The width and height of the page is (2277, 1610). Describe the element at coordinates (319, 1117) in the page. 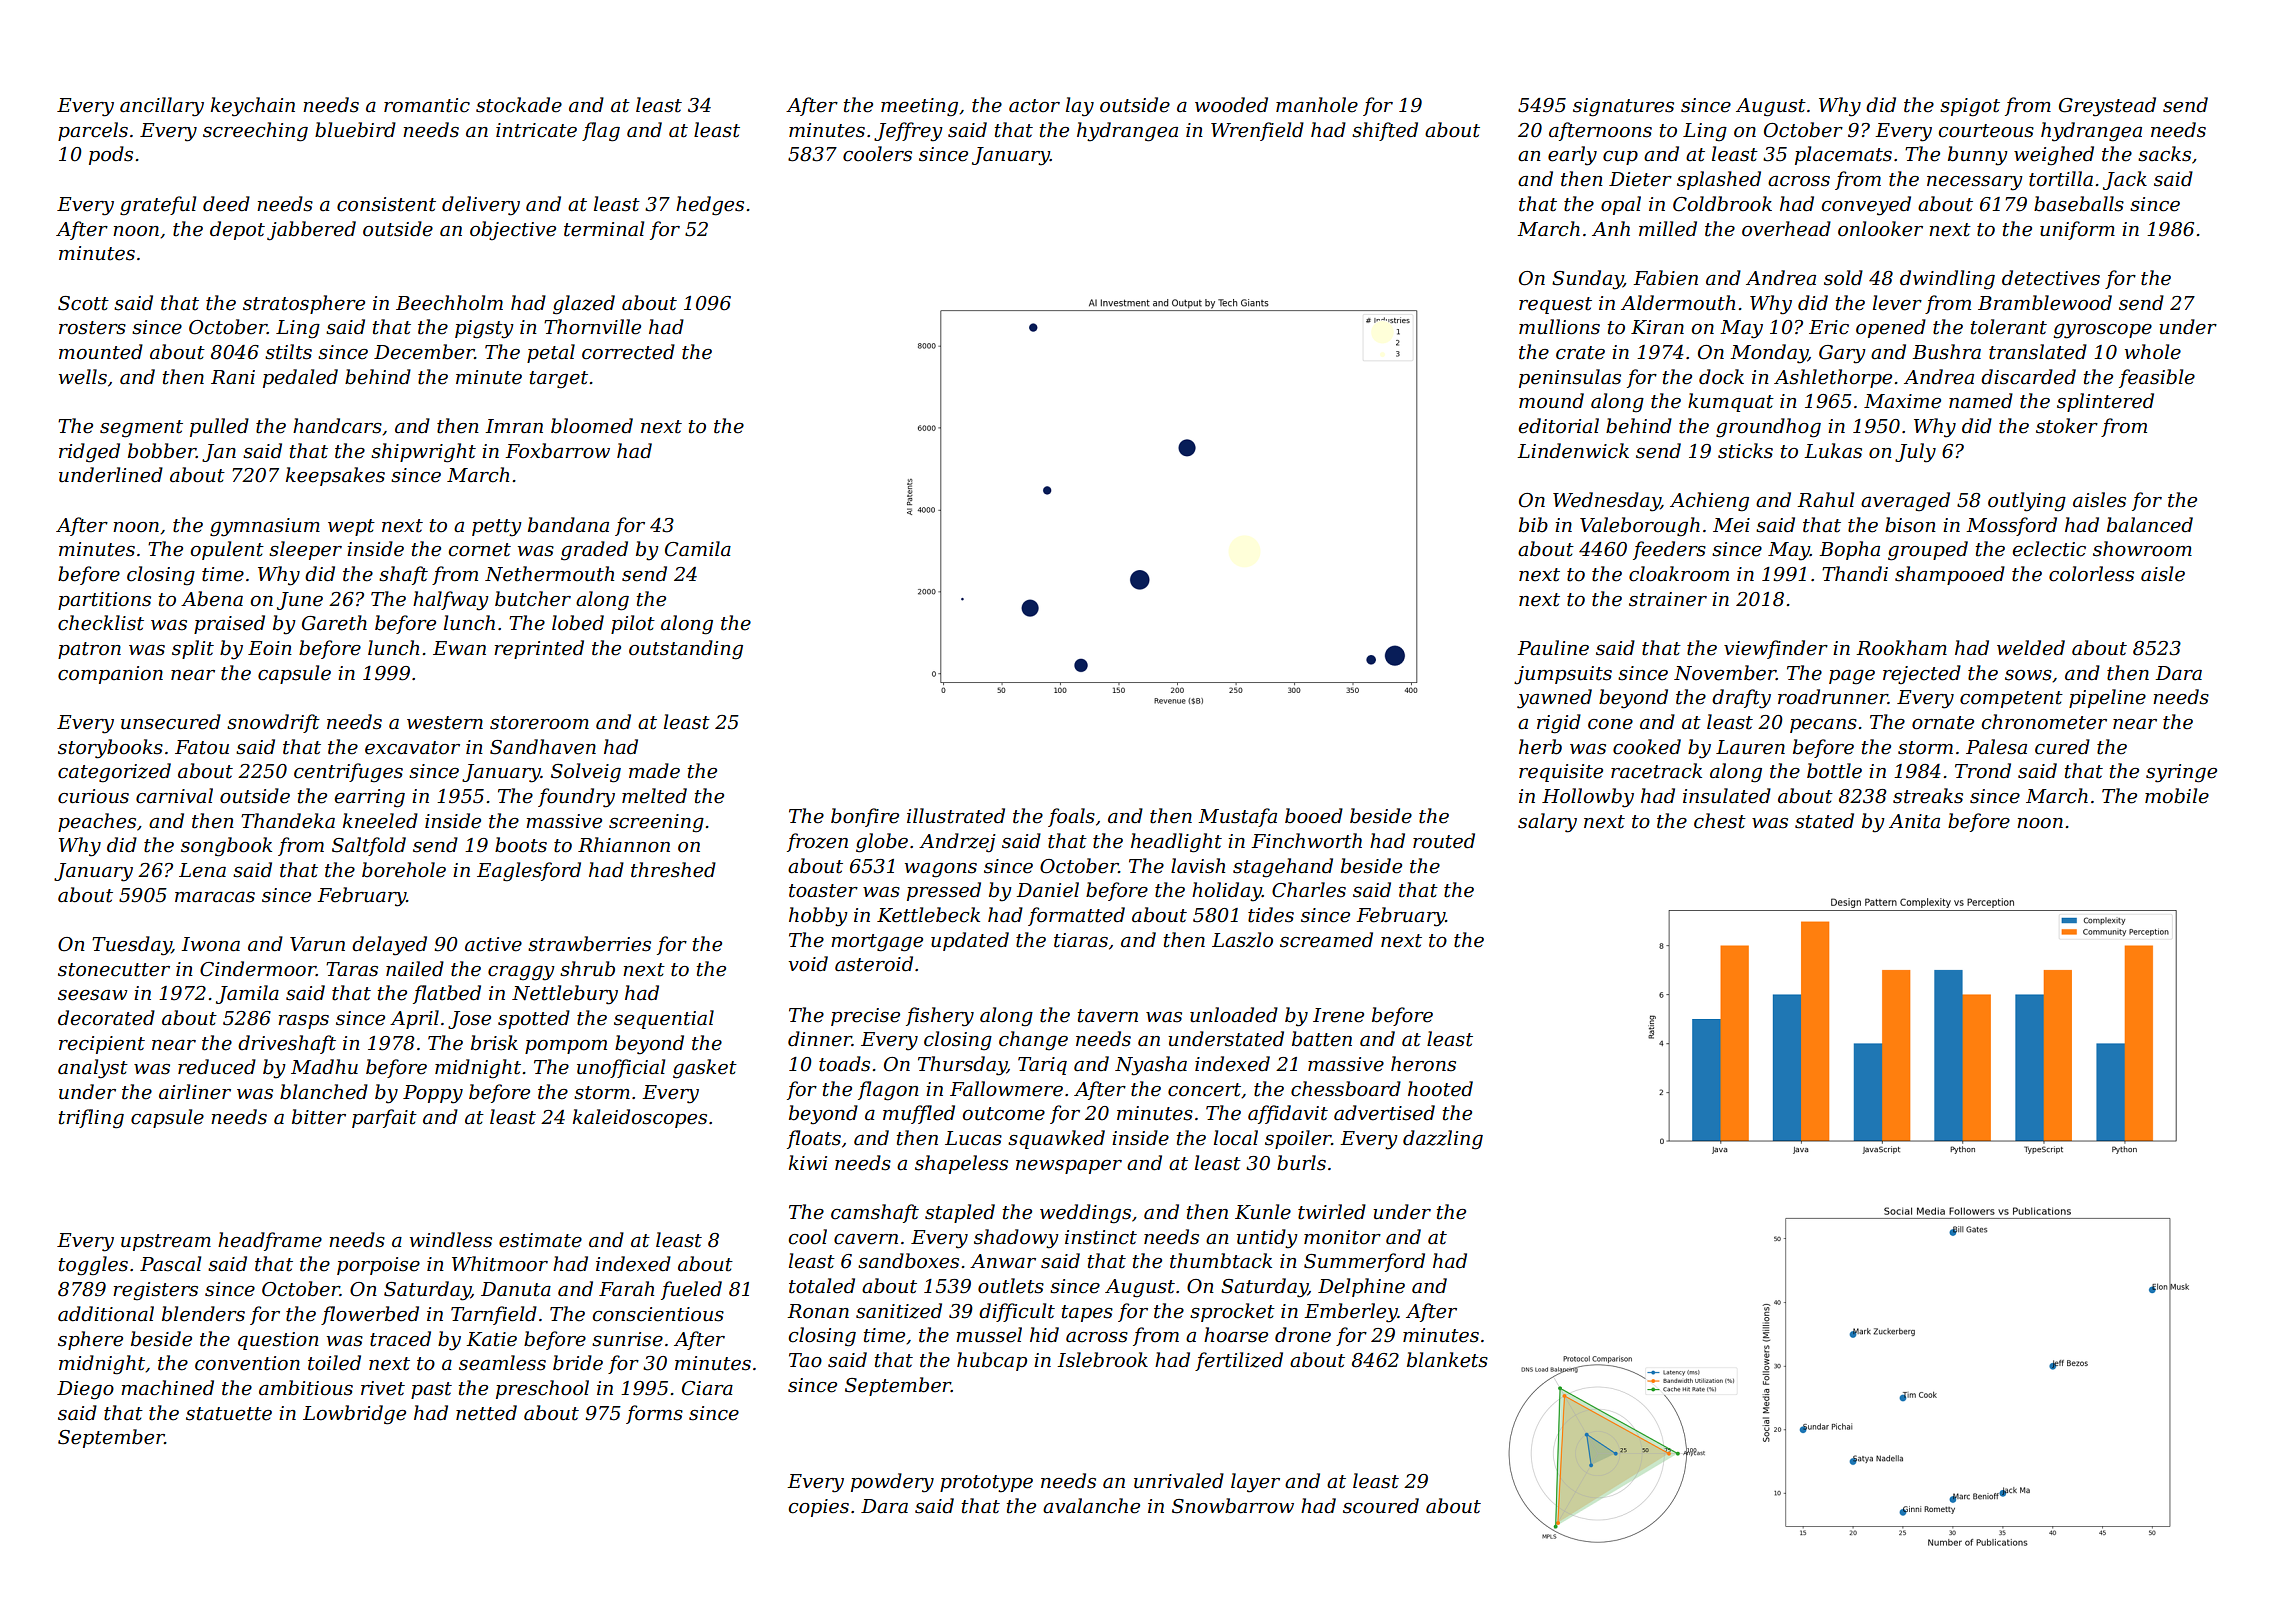

I see `bitter` at that location.
